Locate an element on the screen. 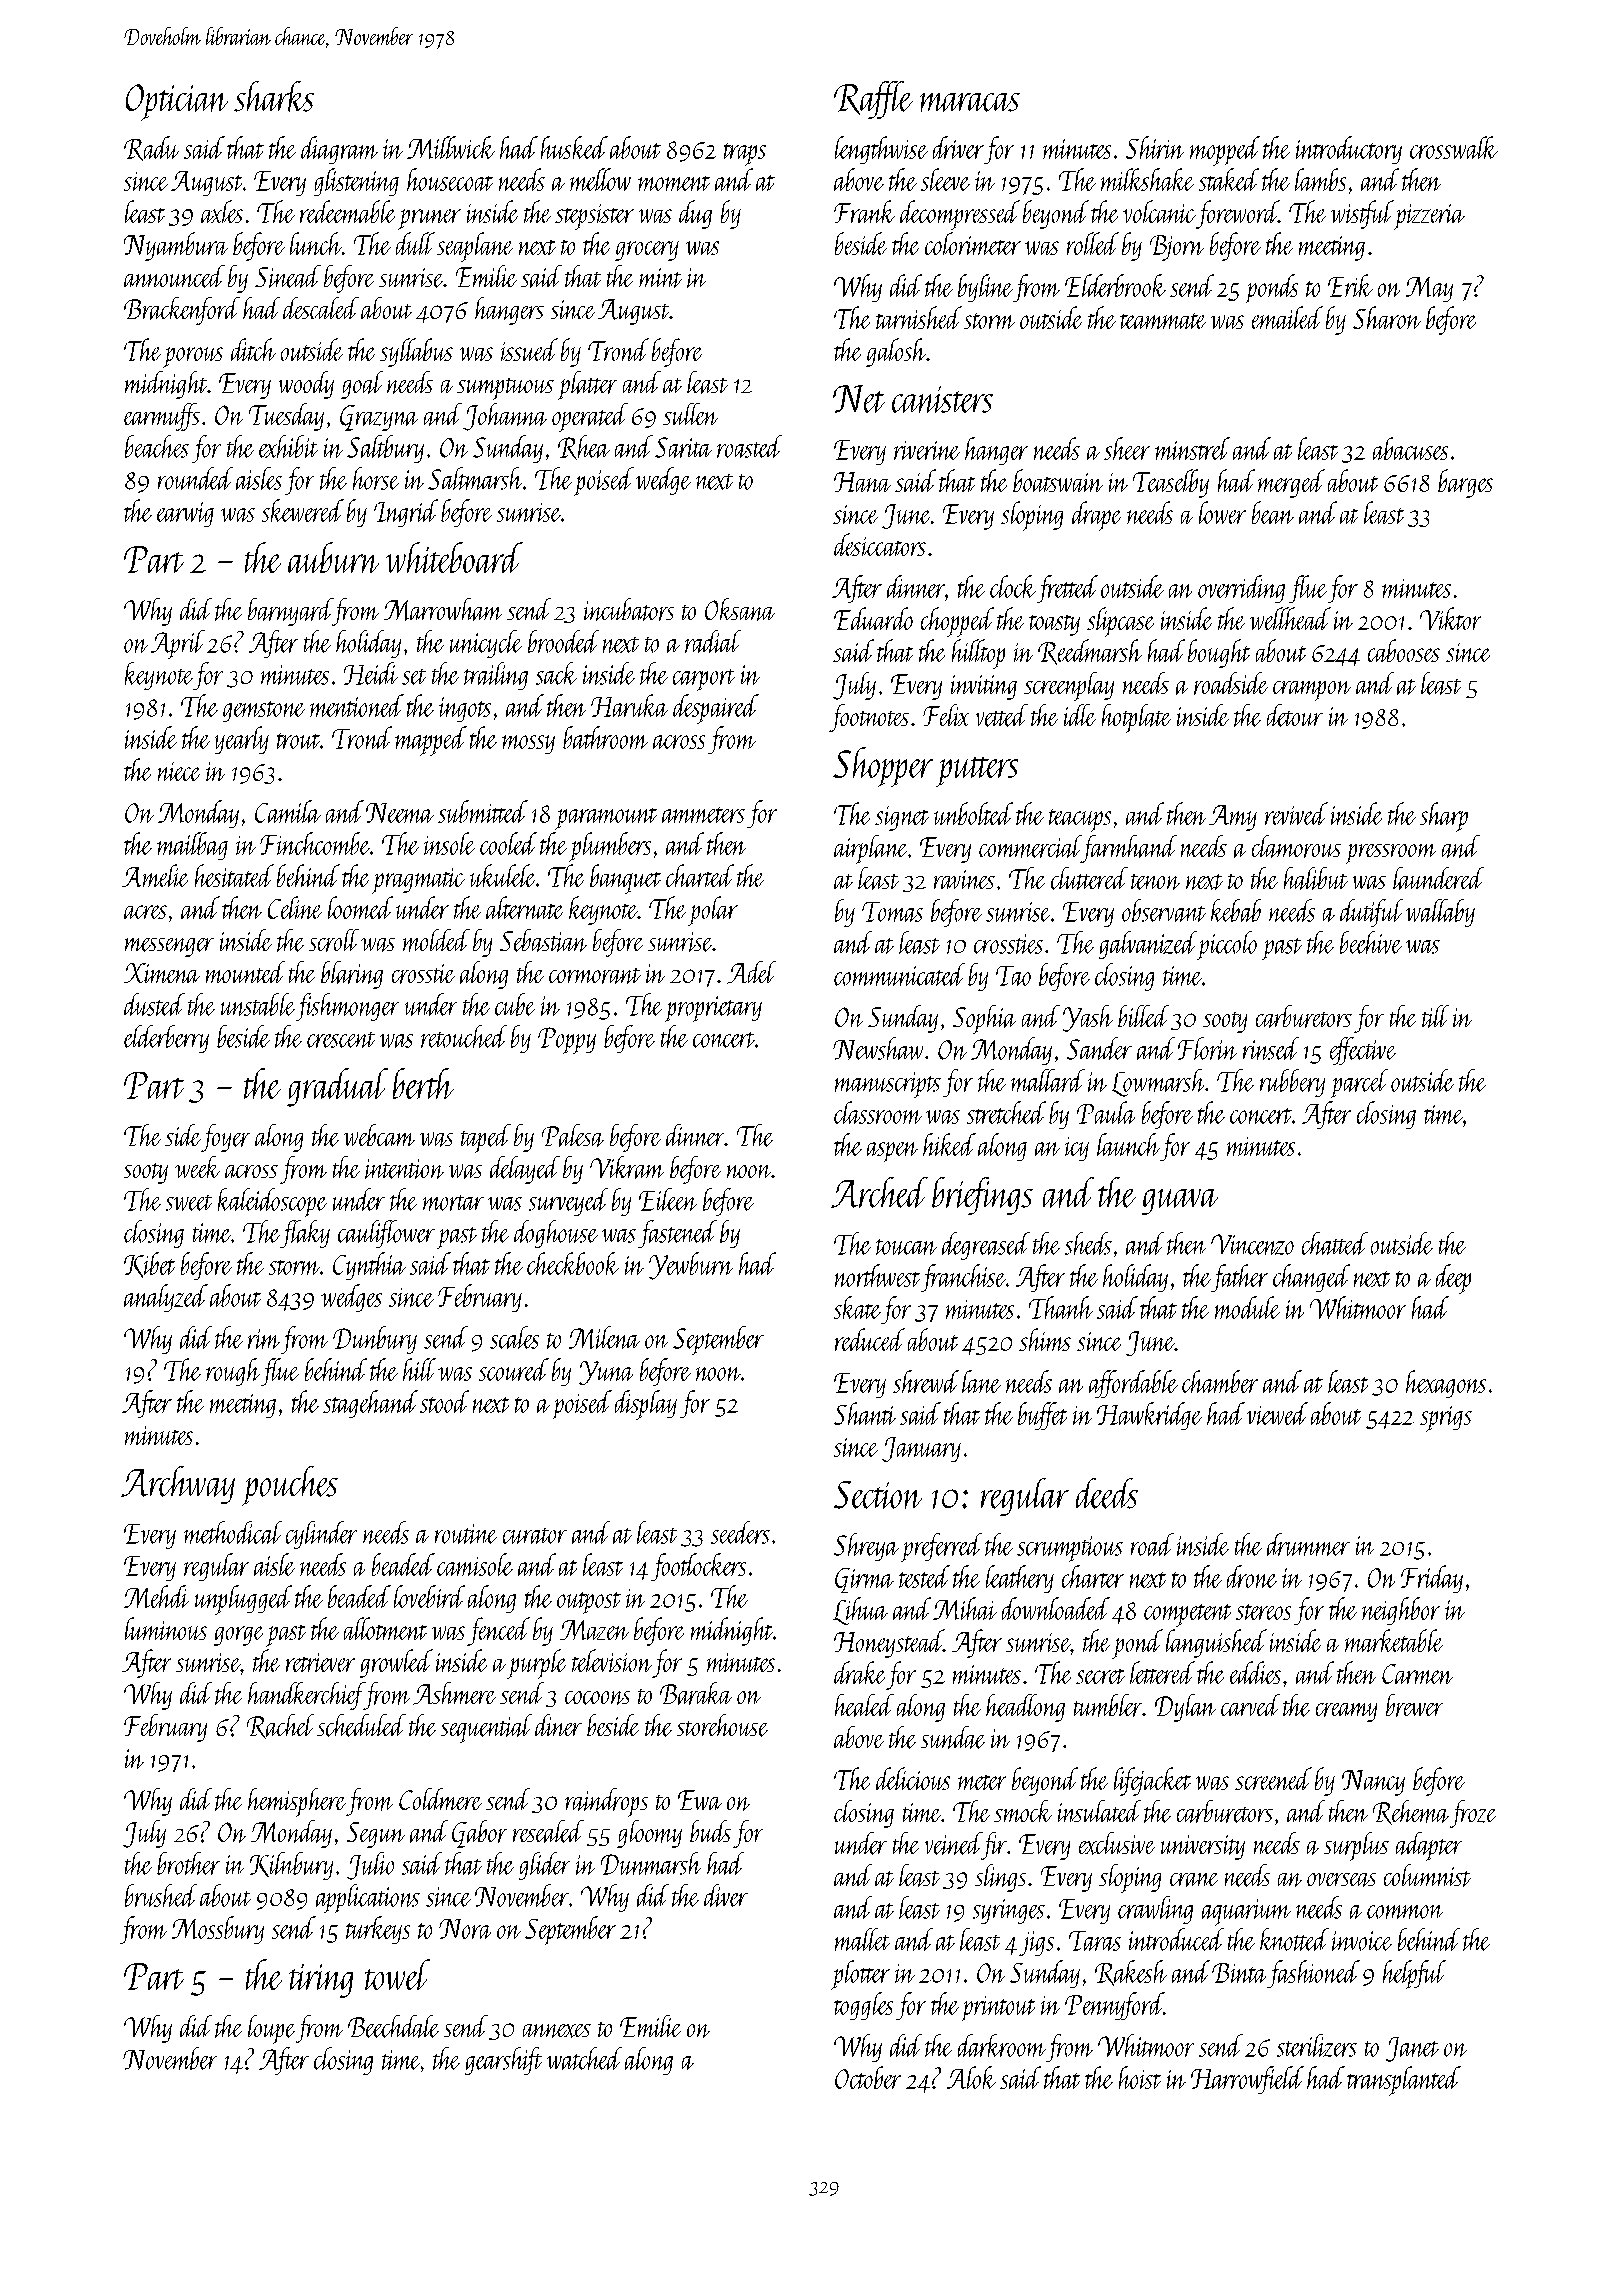  putters is located at coordinates (977, 772).
